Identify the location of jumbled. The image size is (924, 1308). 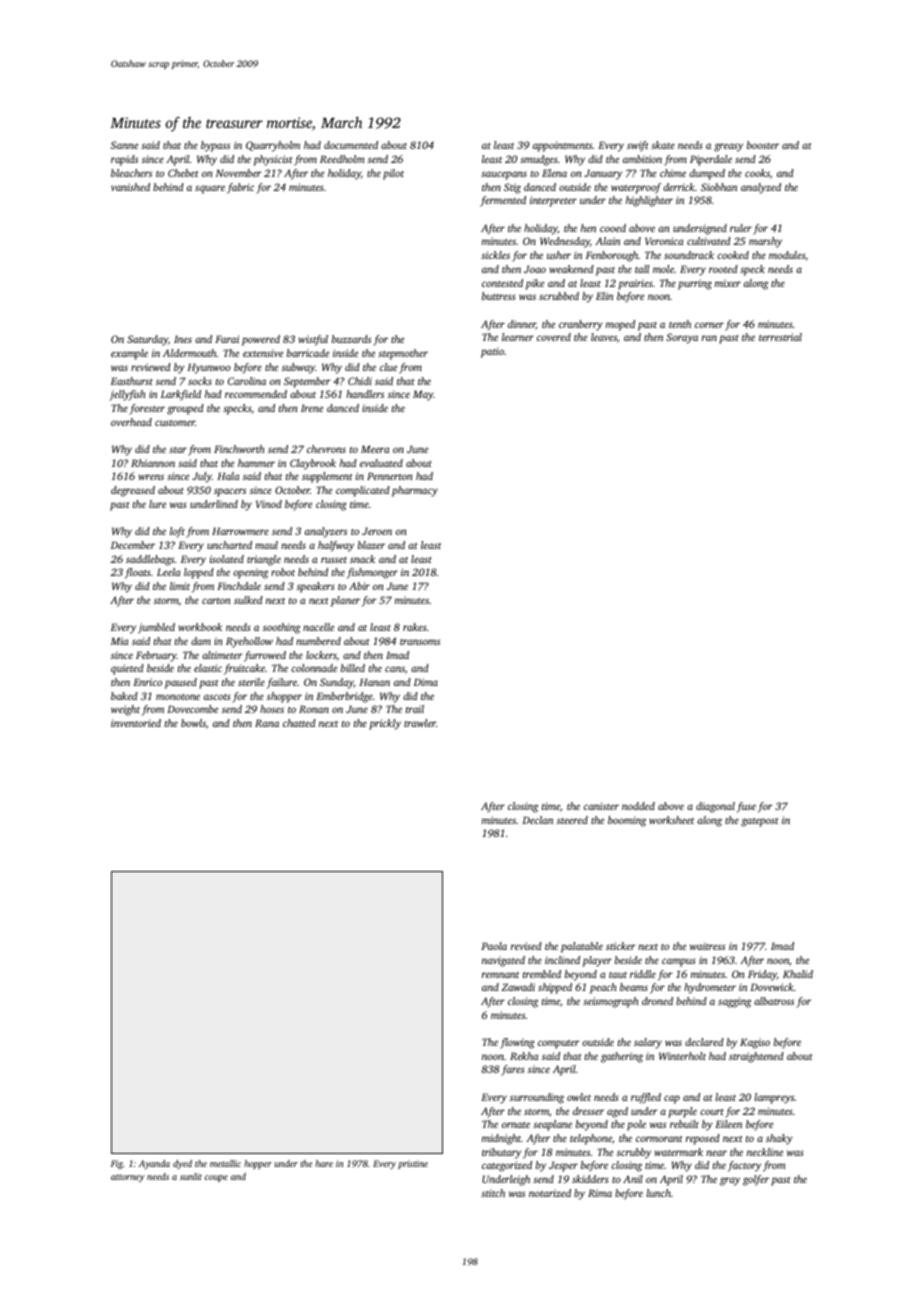
(156, 628).
